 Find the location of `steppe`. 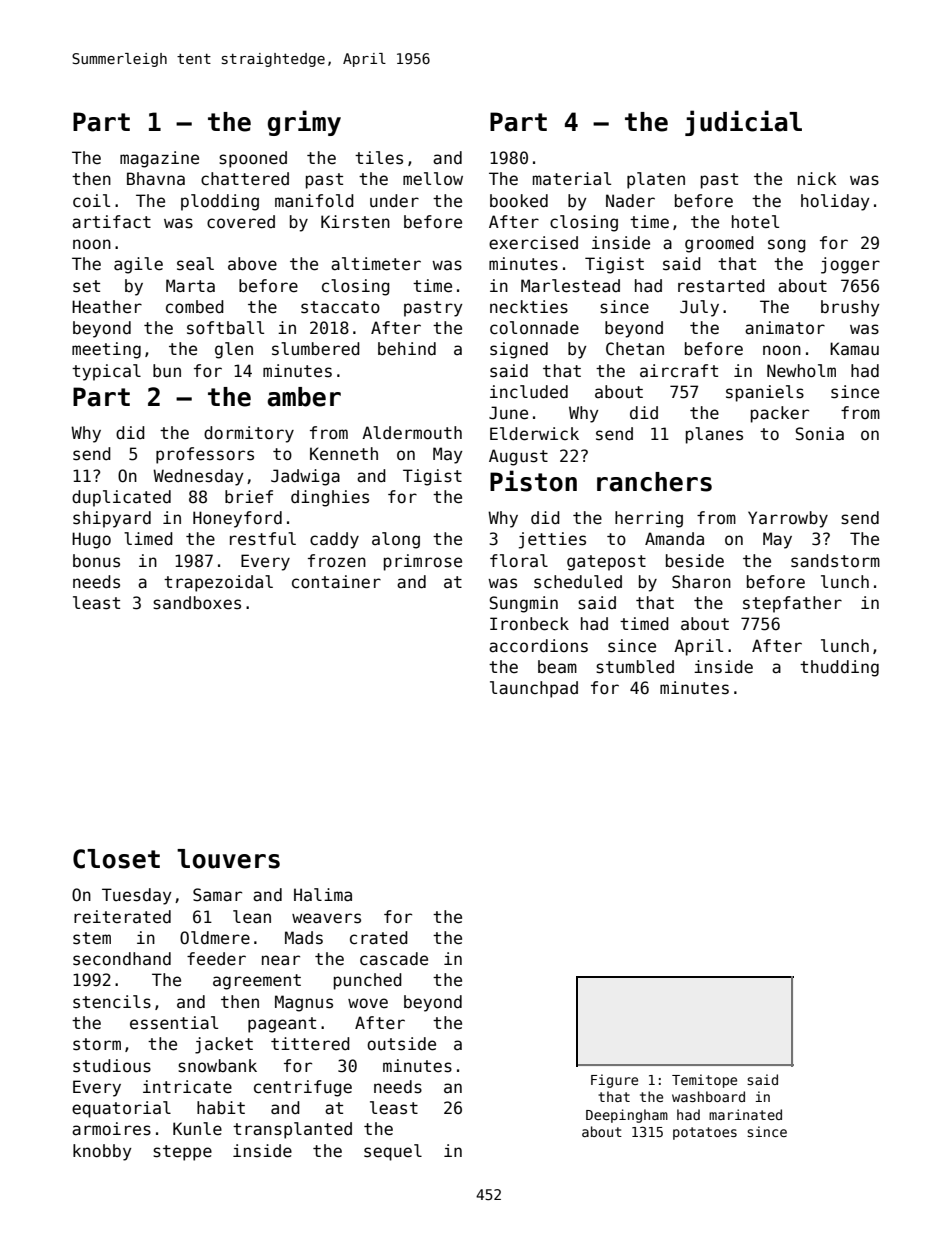

steppe is located at coordinates (182, 1153).
